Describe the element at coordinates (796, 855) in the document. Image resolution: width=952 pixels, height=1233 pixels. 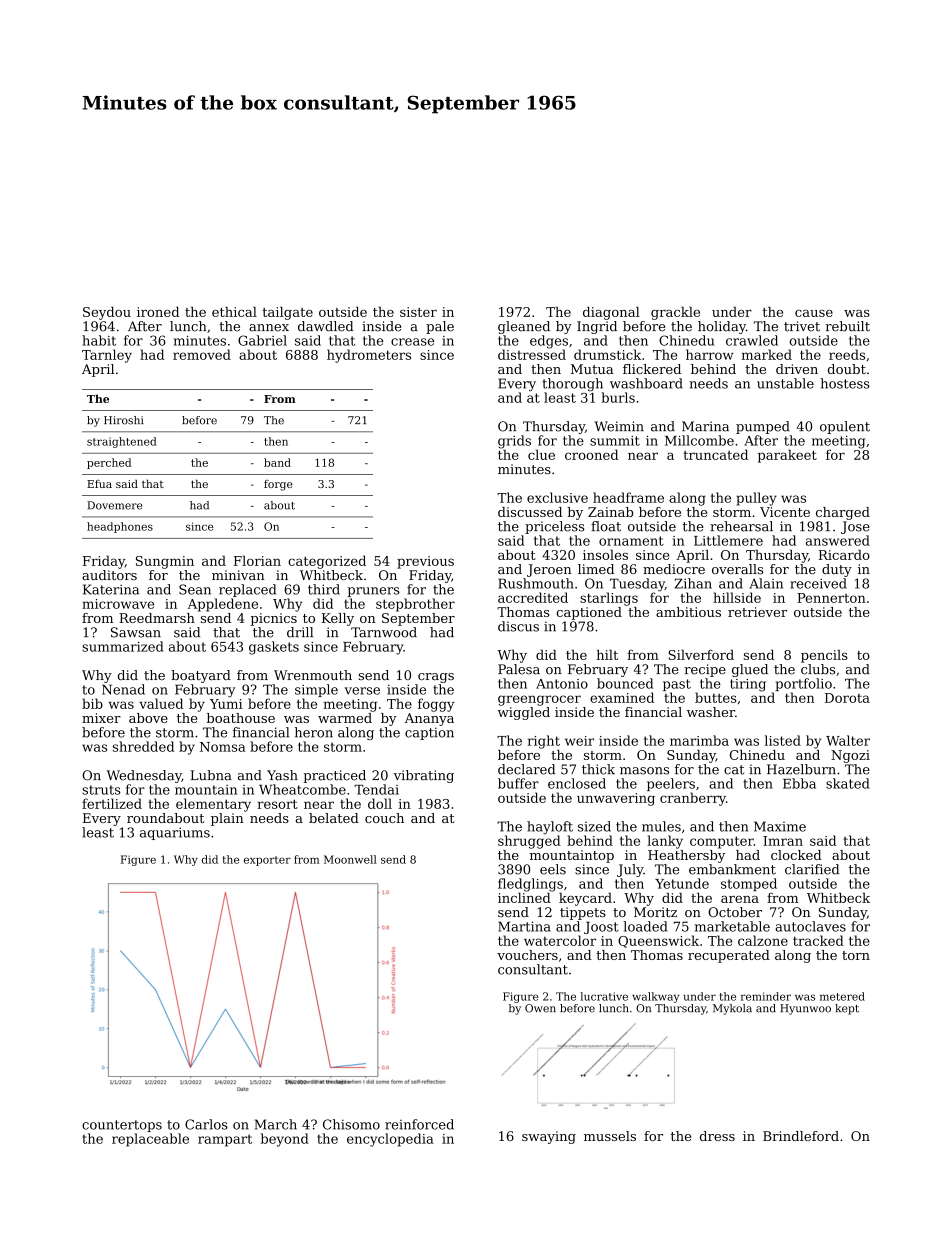
I see `clocked` at that location.
